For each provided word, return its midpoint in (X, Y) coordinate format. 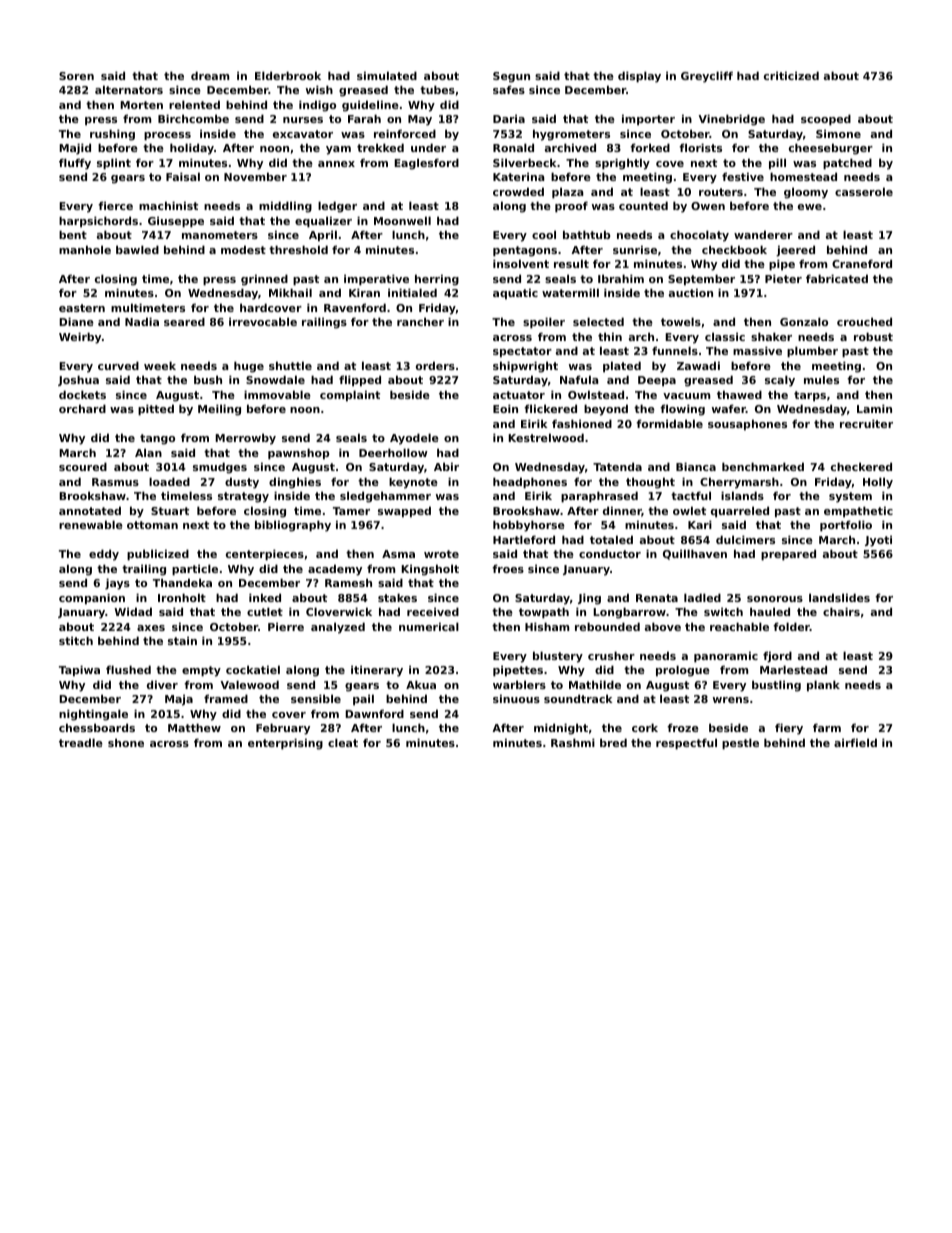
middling (285, 207)
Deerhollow (393, 452)
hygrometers (571, 135)
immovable (277, 394)
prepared (788, 555)
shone (126, 742)
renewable (91, 524)
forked (650, 147)
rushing (112, 135)
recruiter (866, 423)
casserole (864, 191)
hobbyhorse (529, 526)
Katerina (519, 176)
